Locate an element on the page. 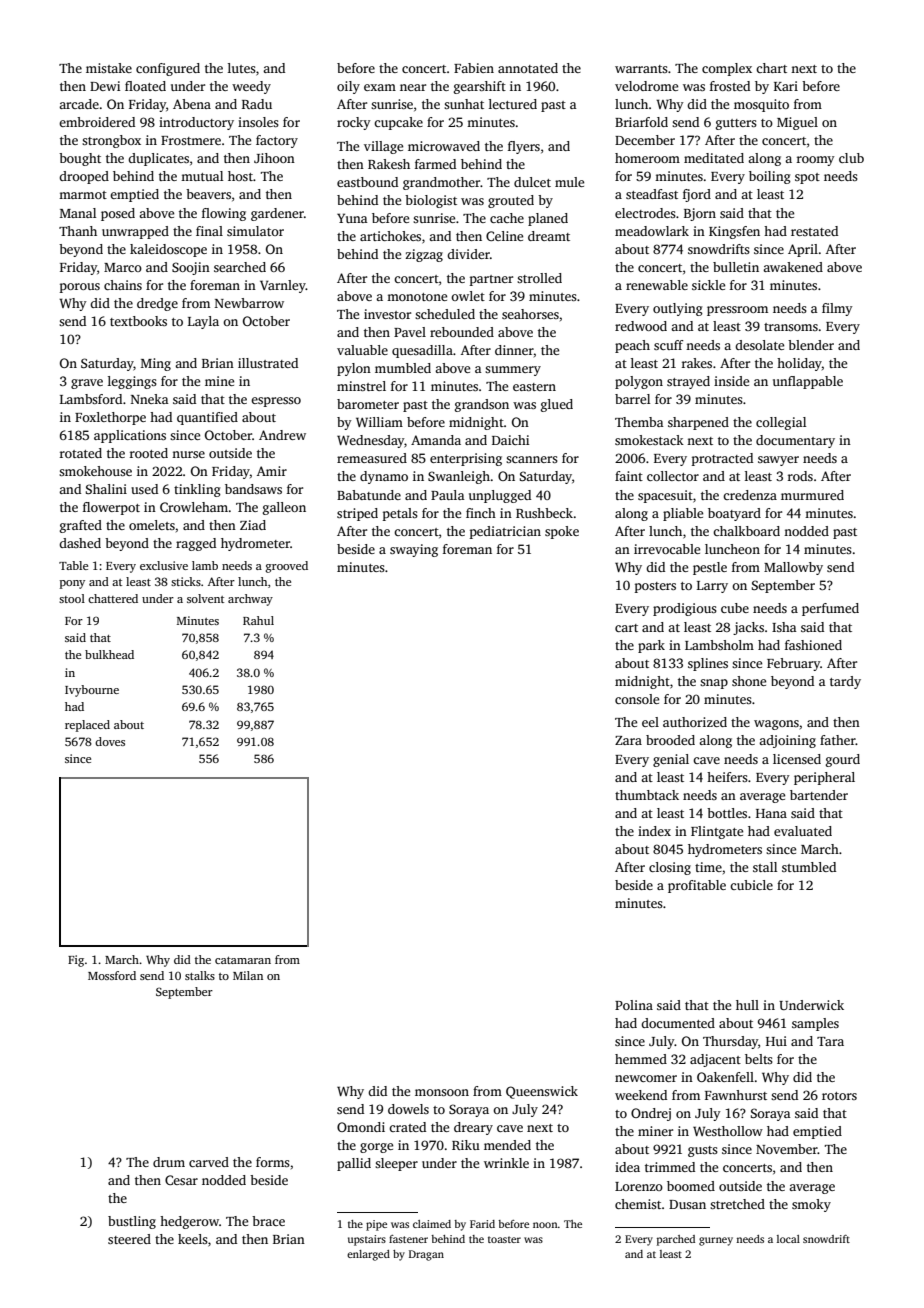 This page has width=924, height=1308. Fabien is located at coordinates (474, 68).
